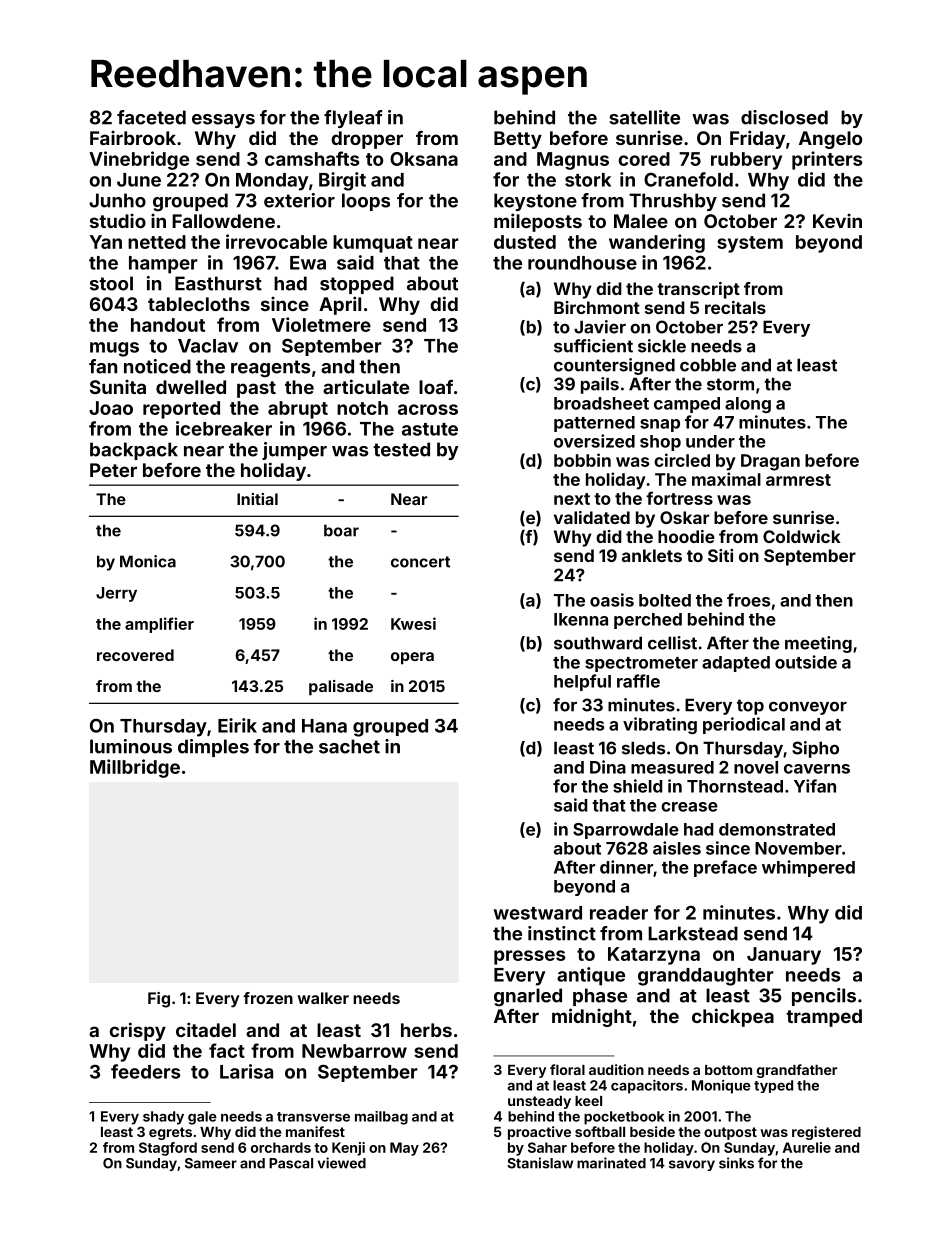 Image resolution: width=952 pixels, height=1233 pixels. I want to click on exterior, so click(299, 200).
